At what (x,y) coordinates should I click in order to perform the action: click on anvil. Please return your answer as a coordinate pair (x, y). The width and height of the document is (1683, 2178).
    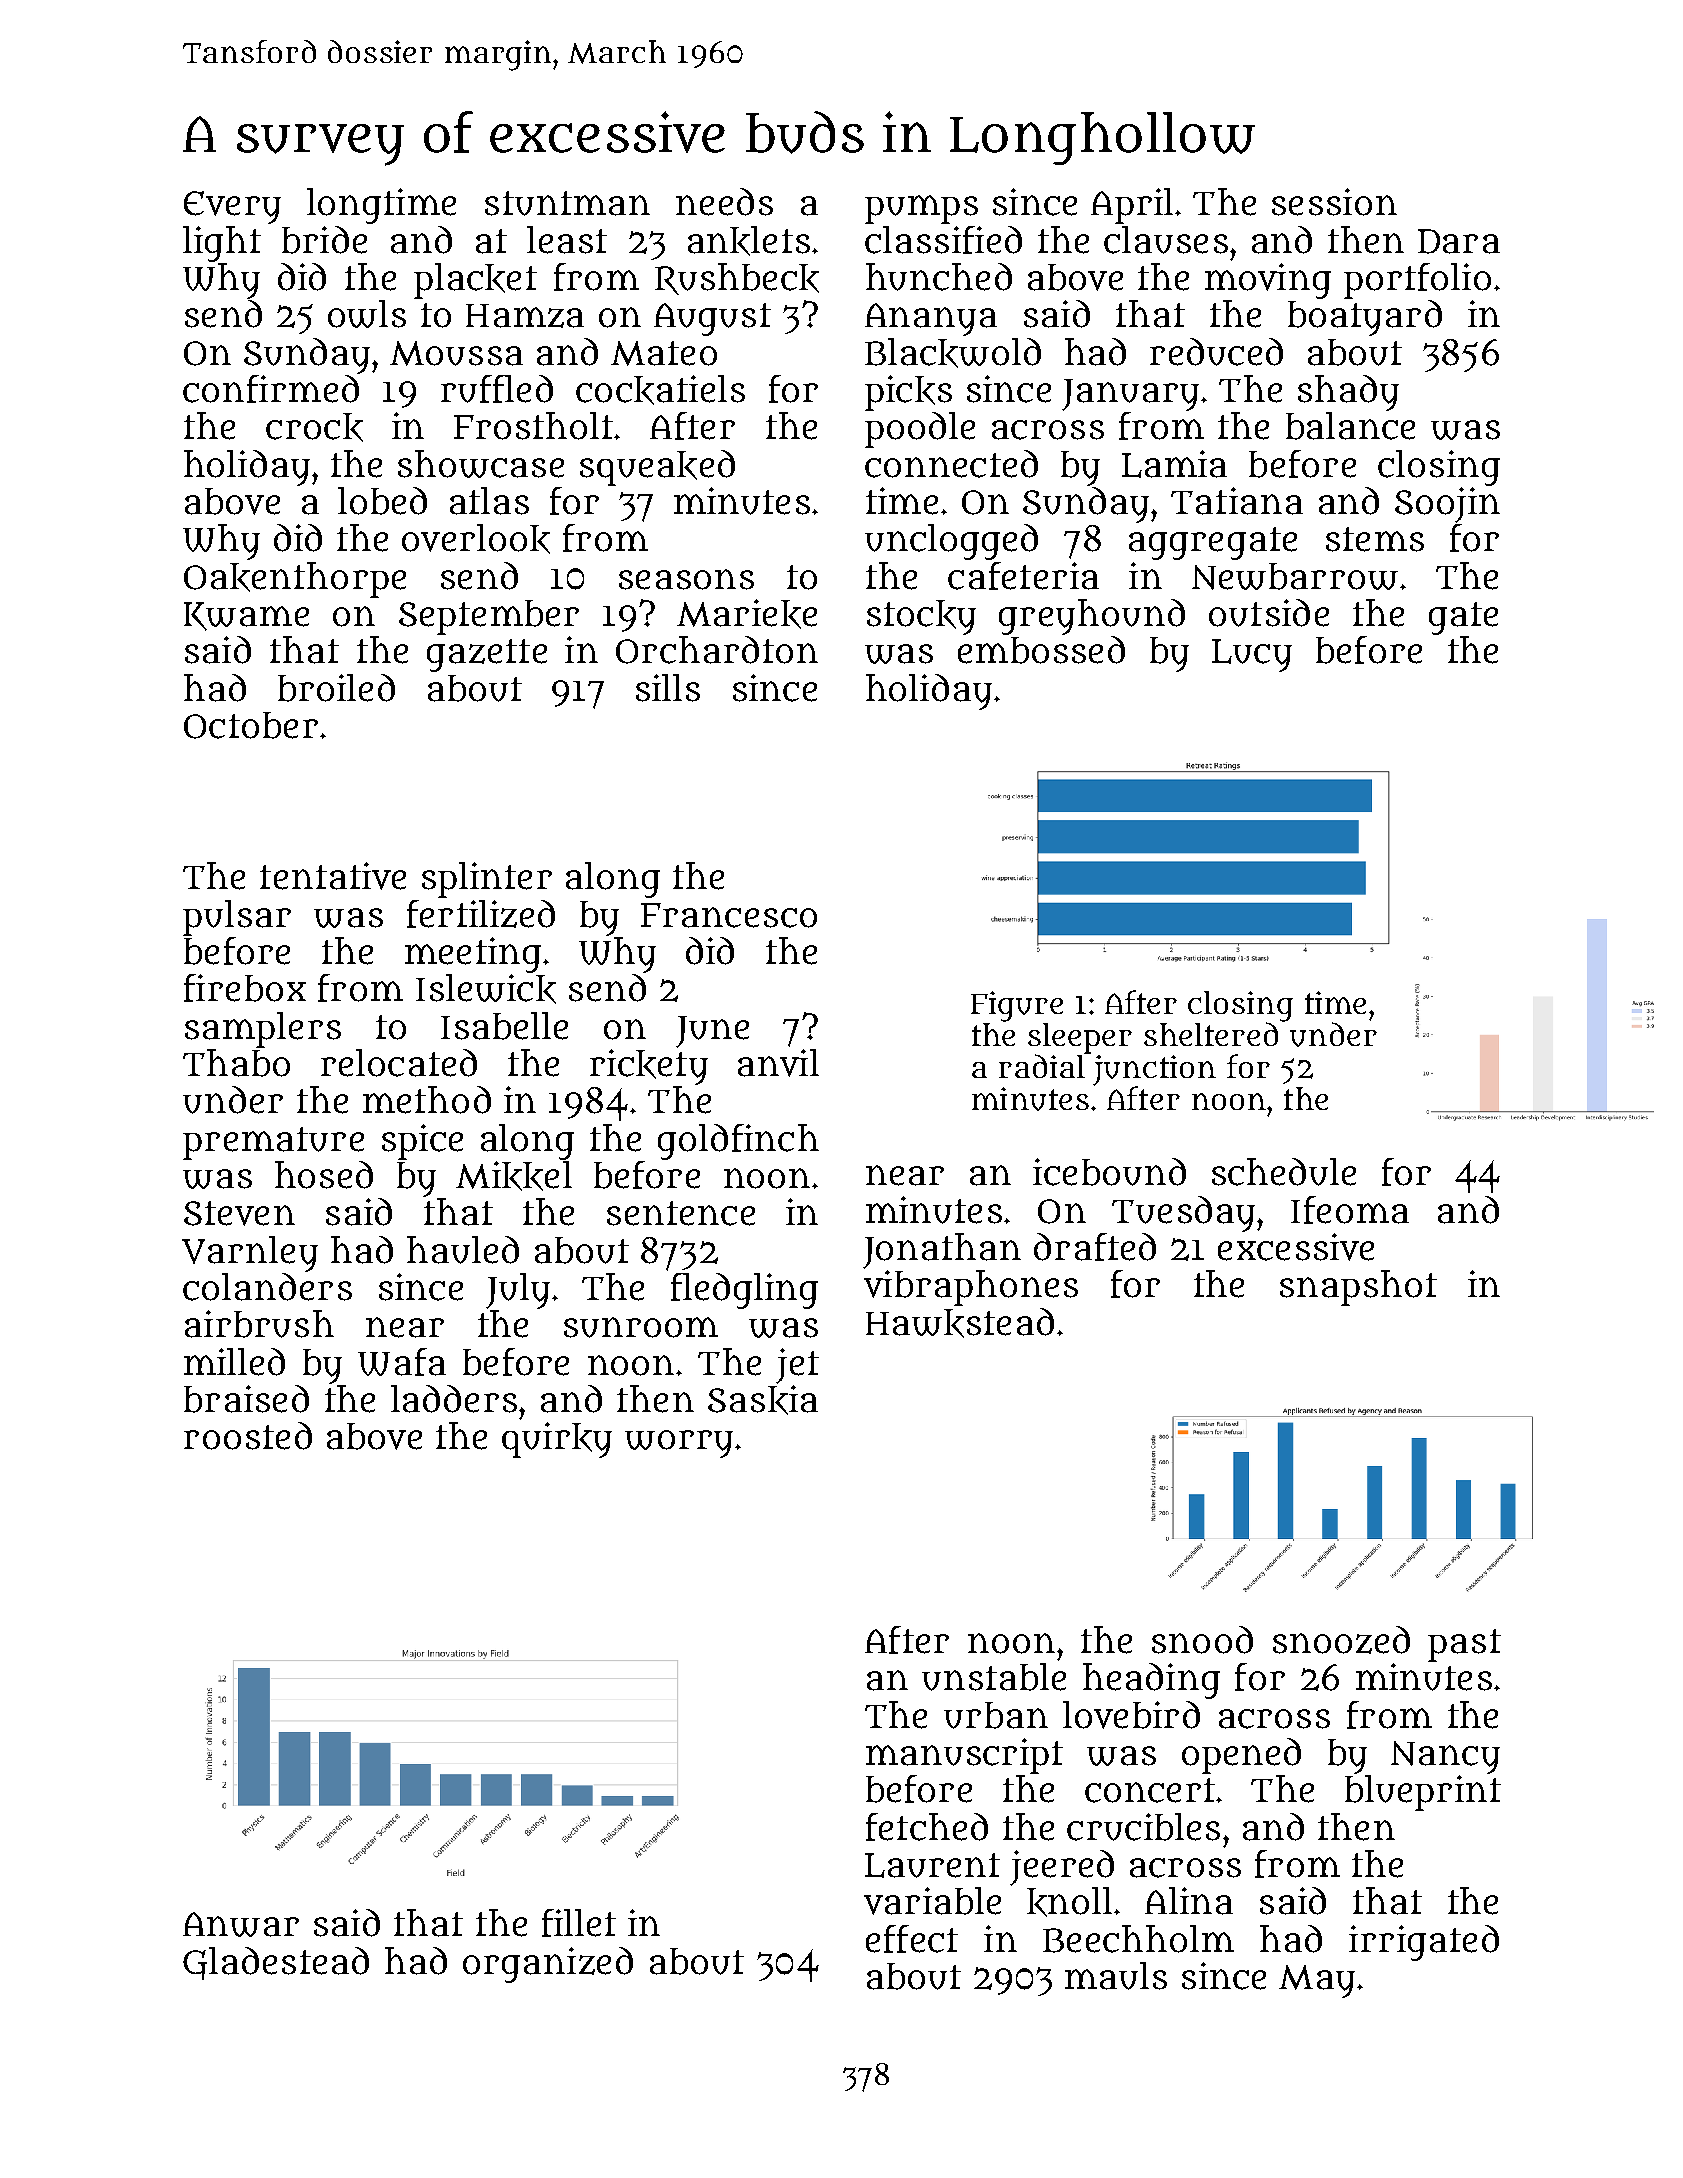
    Looking at the image, I should click on (778, 1063).
